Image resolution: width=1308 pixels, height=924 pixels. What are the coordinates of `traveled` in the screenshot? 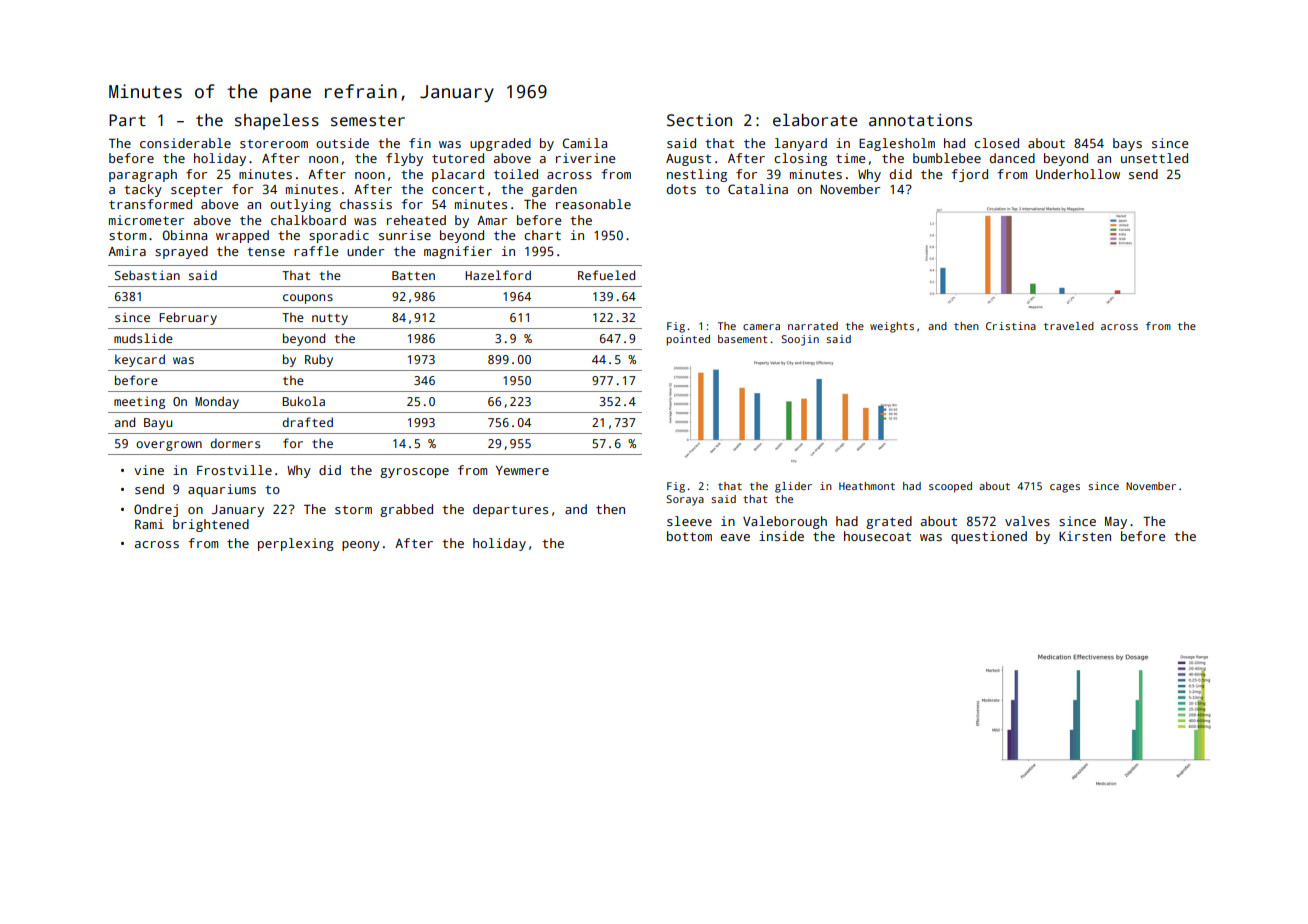 It's located at (1069, 326).
